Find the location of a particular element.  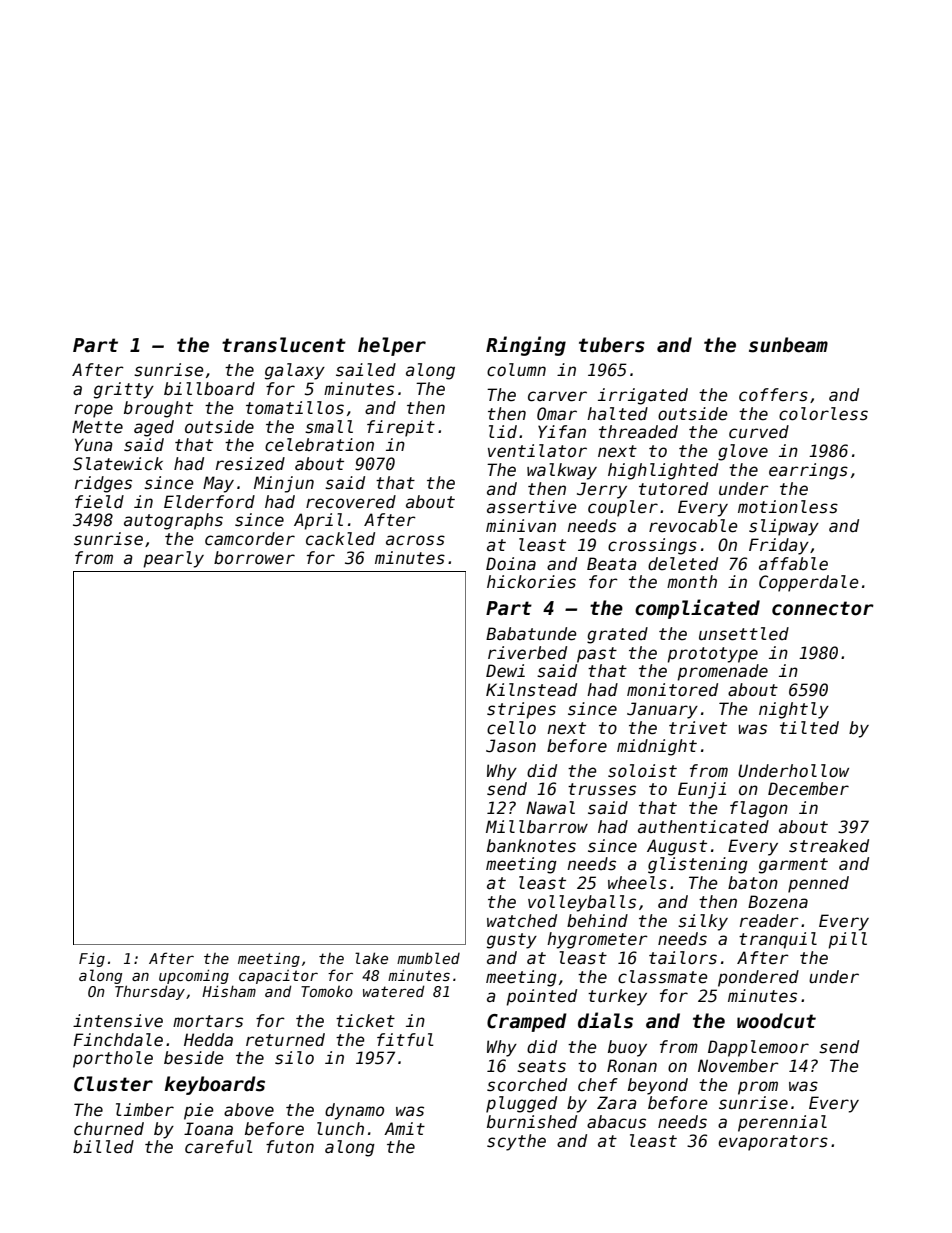

hickories is located at coordinates (531, 582).
